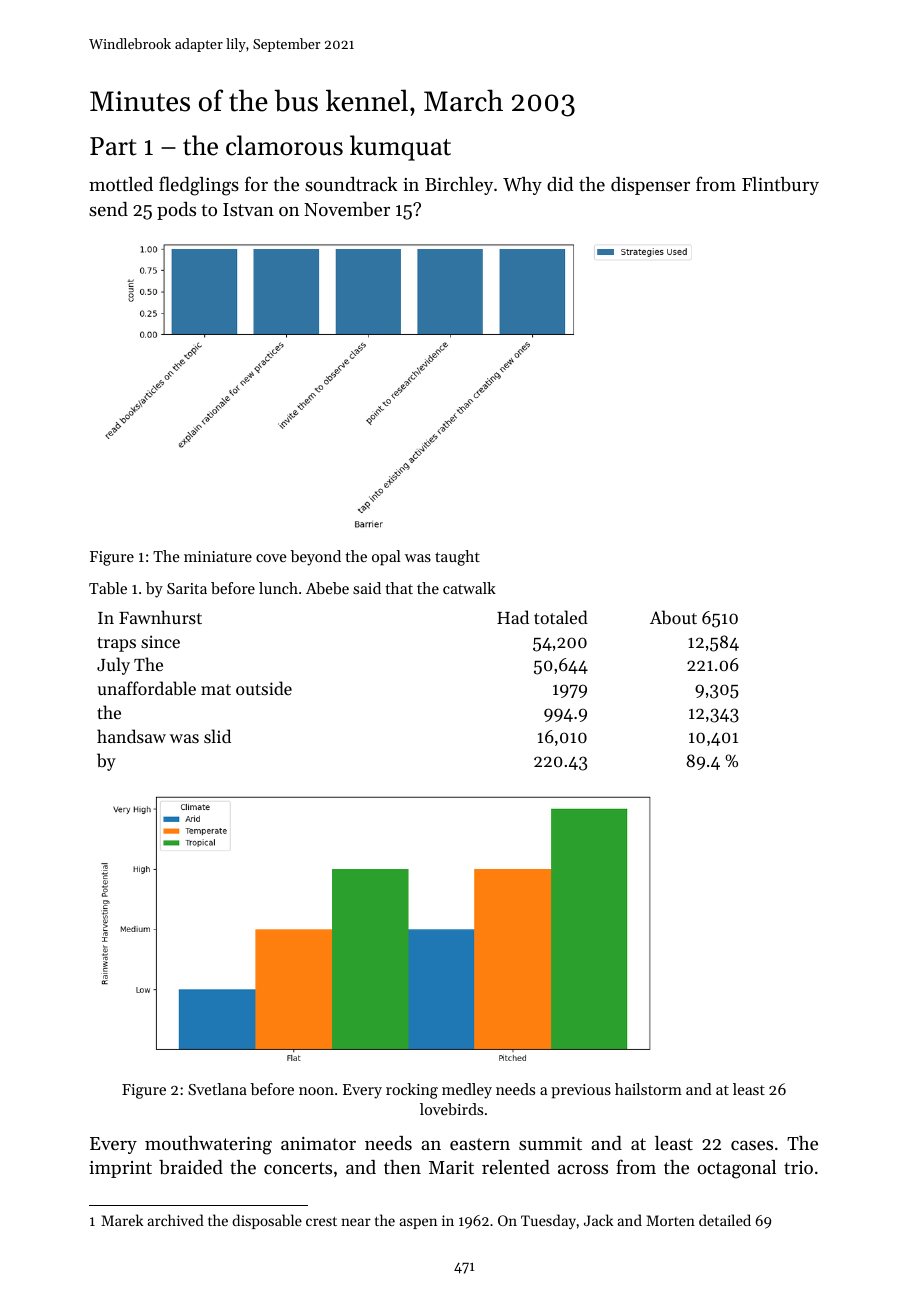 The height and width of the page is (1316, 908). Describe the element at coordinates (120, 1169) in the page. I see `imprint` at that location.
